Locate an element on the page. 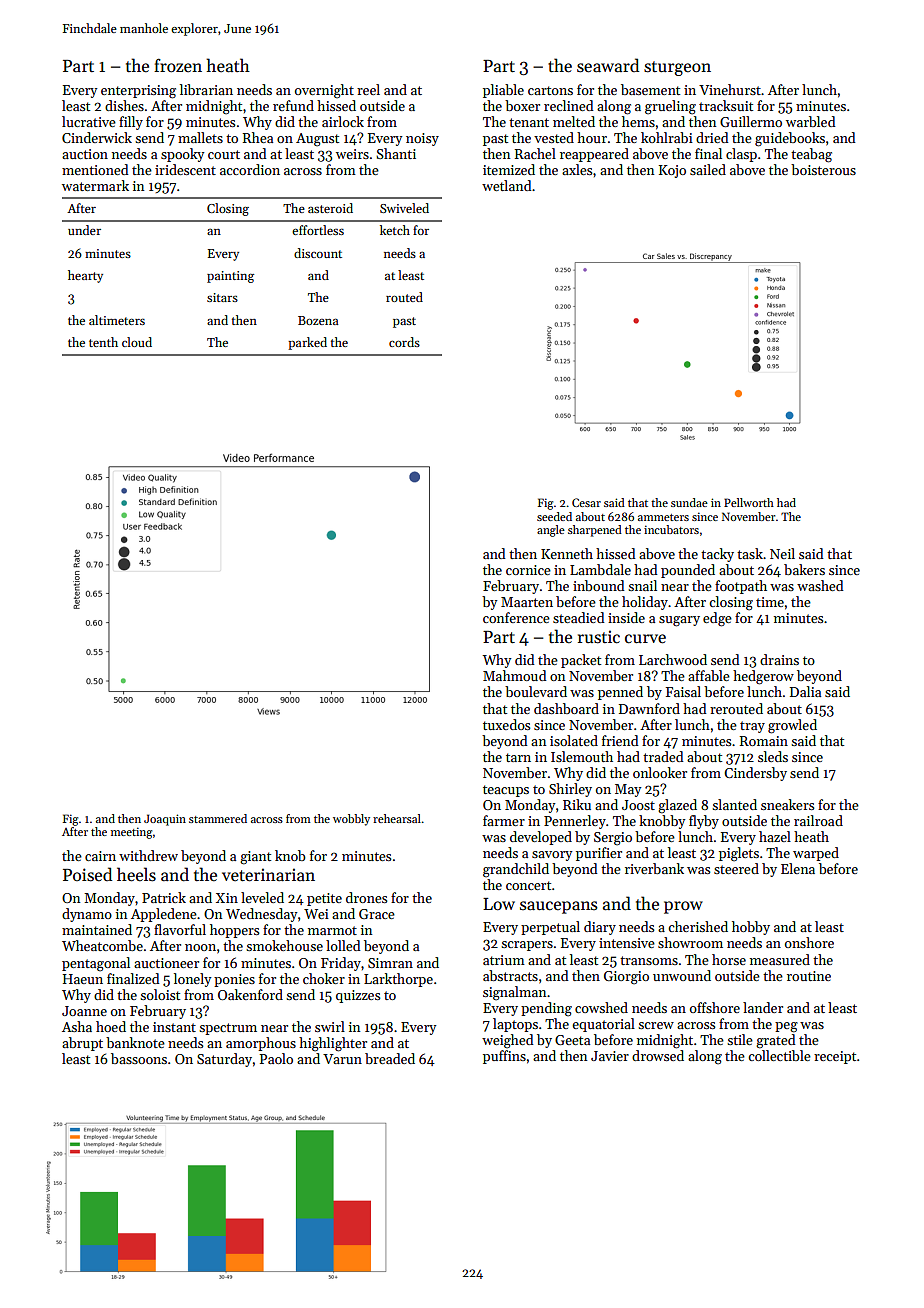 This page has height=1308, width=924. Paolo is located at coordinates (276, 1058).
